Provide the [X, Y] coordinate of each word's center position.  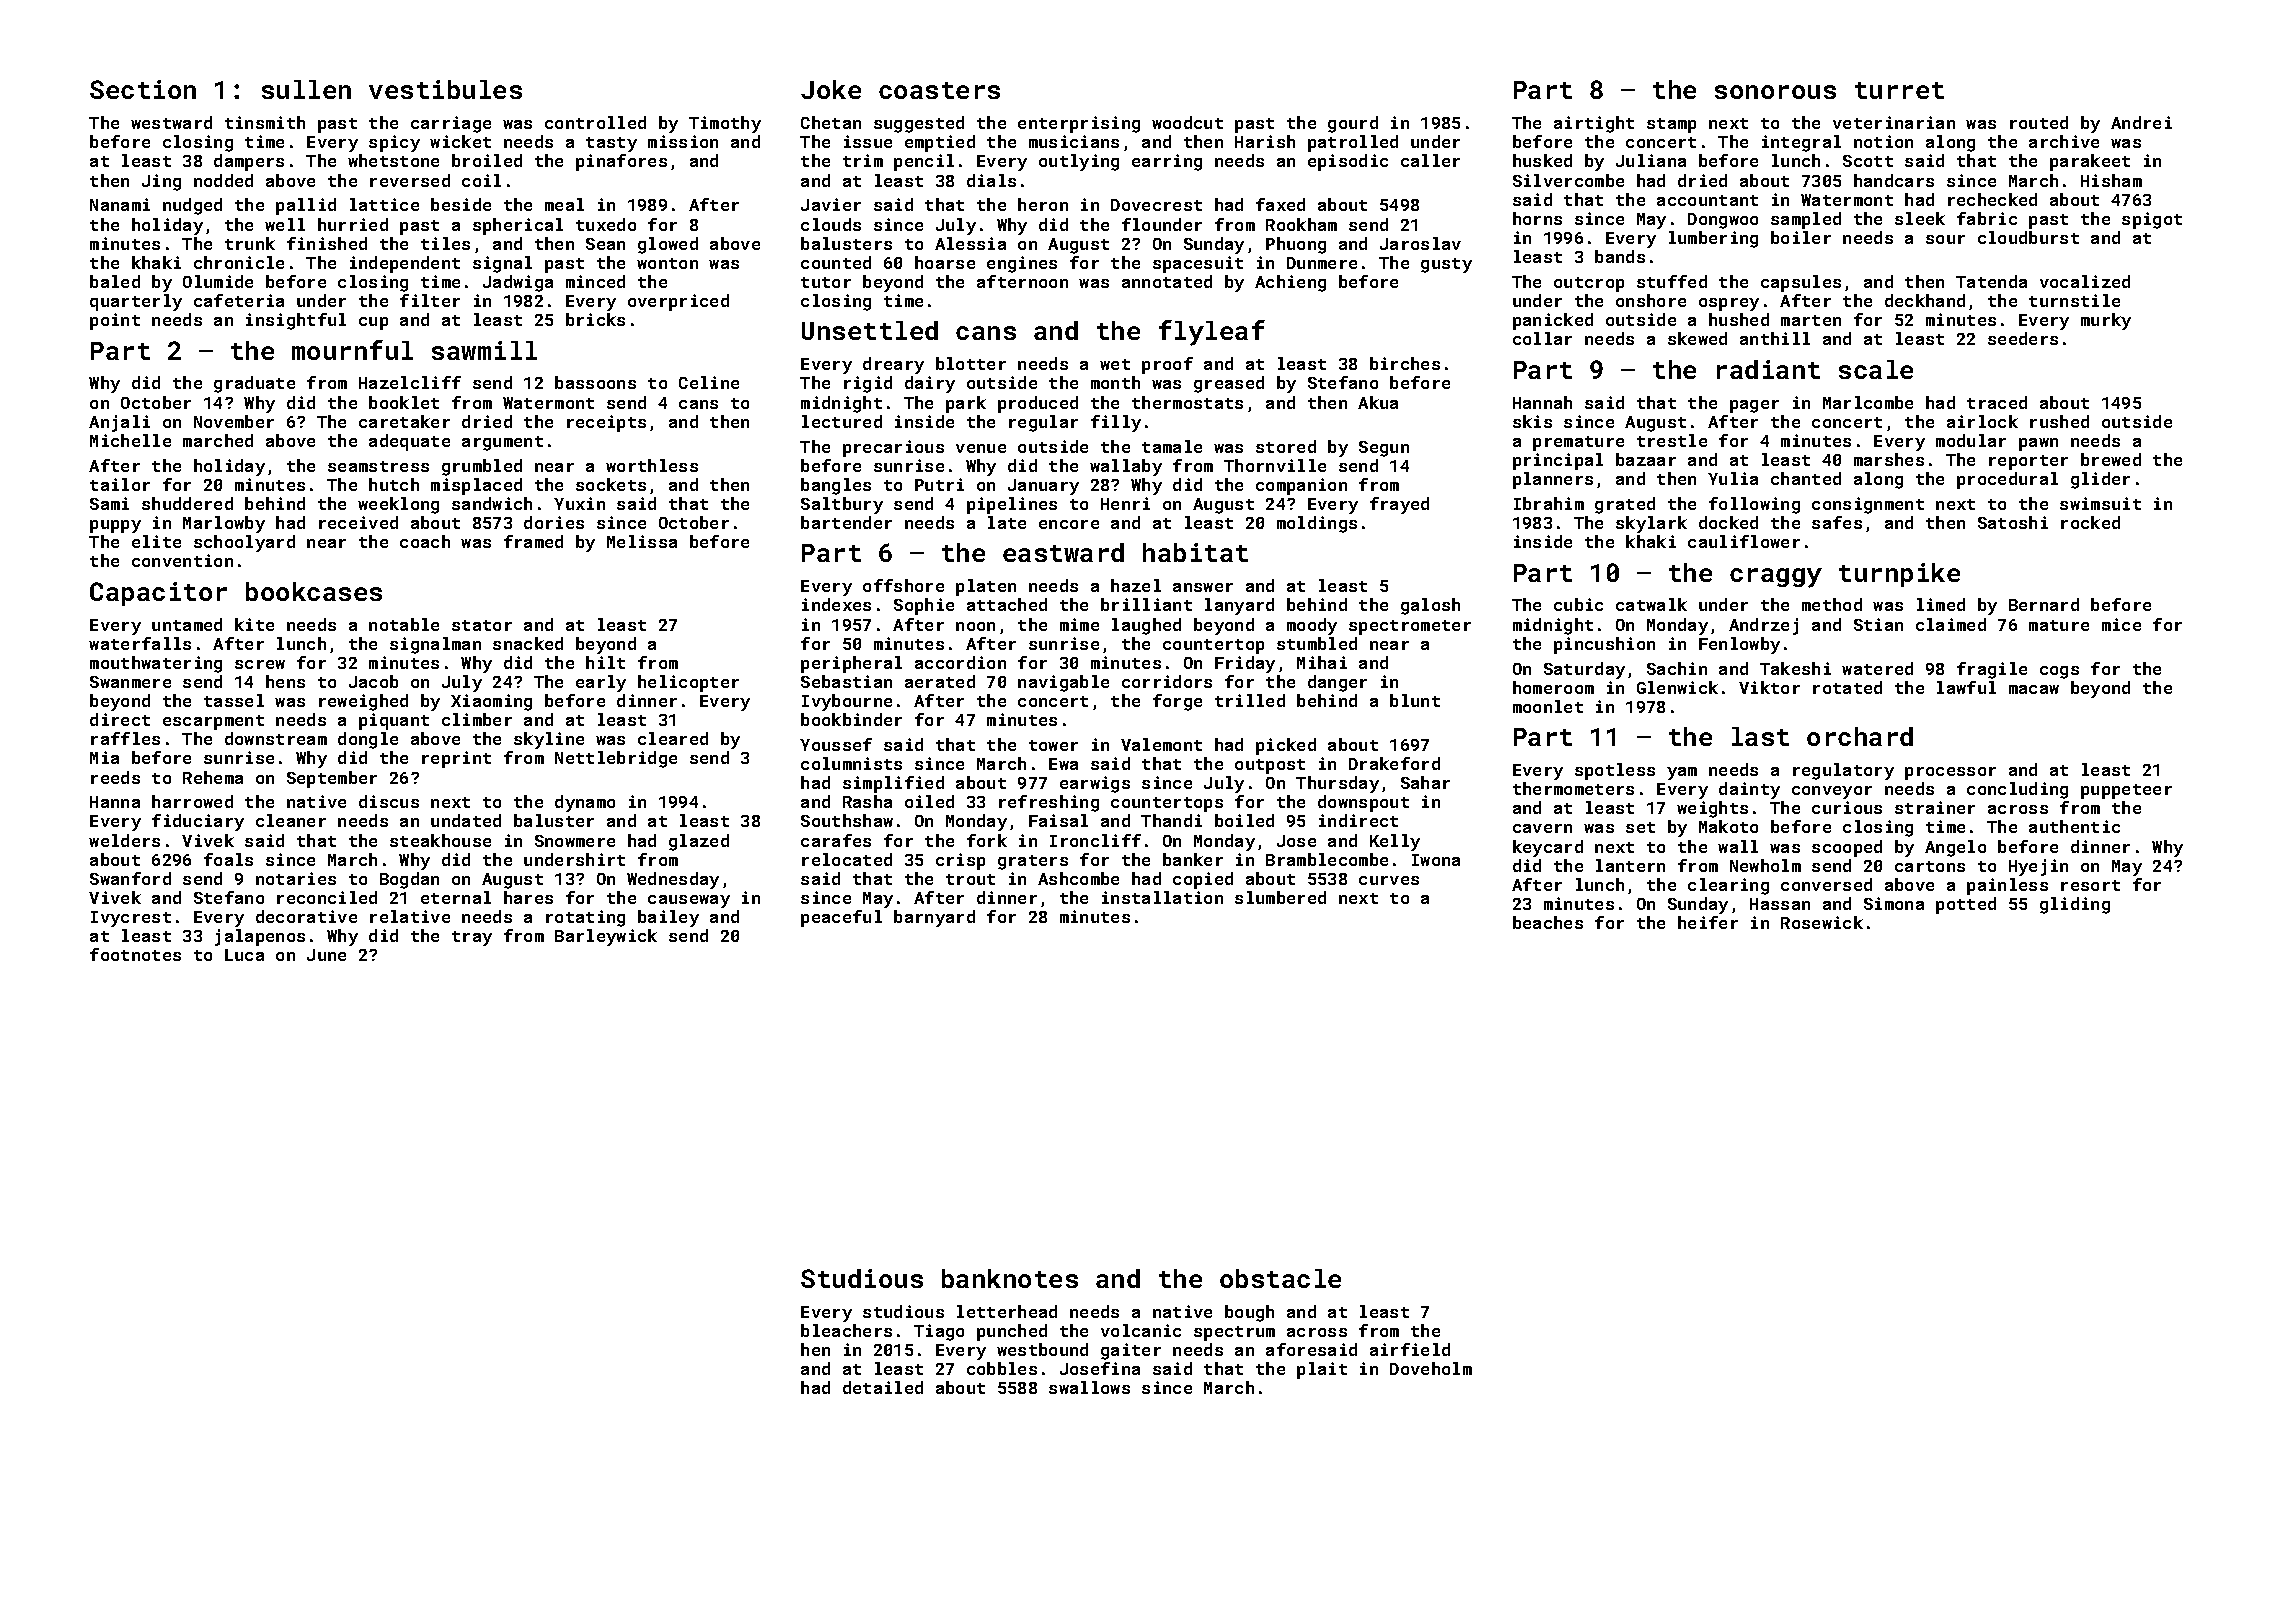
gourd [1353, 124]
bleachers [846, 1330]
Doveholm [1431, 1368]
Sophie [924, 606]
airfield [1410, 1349]
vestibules [445, 89]
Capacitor [158, 594]
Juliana [1651, 160]
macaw [2034, 689]
